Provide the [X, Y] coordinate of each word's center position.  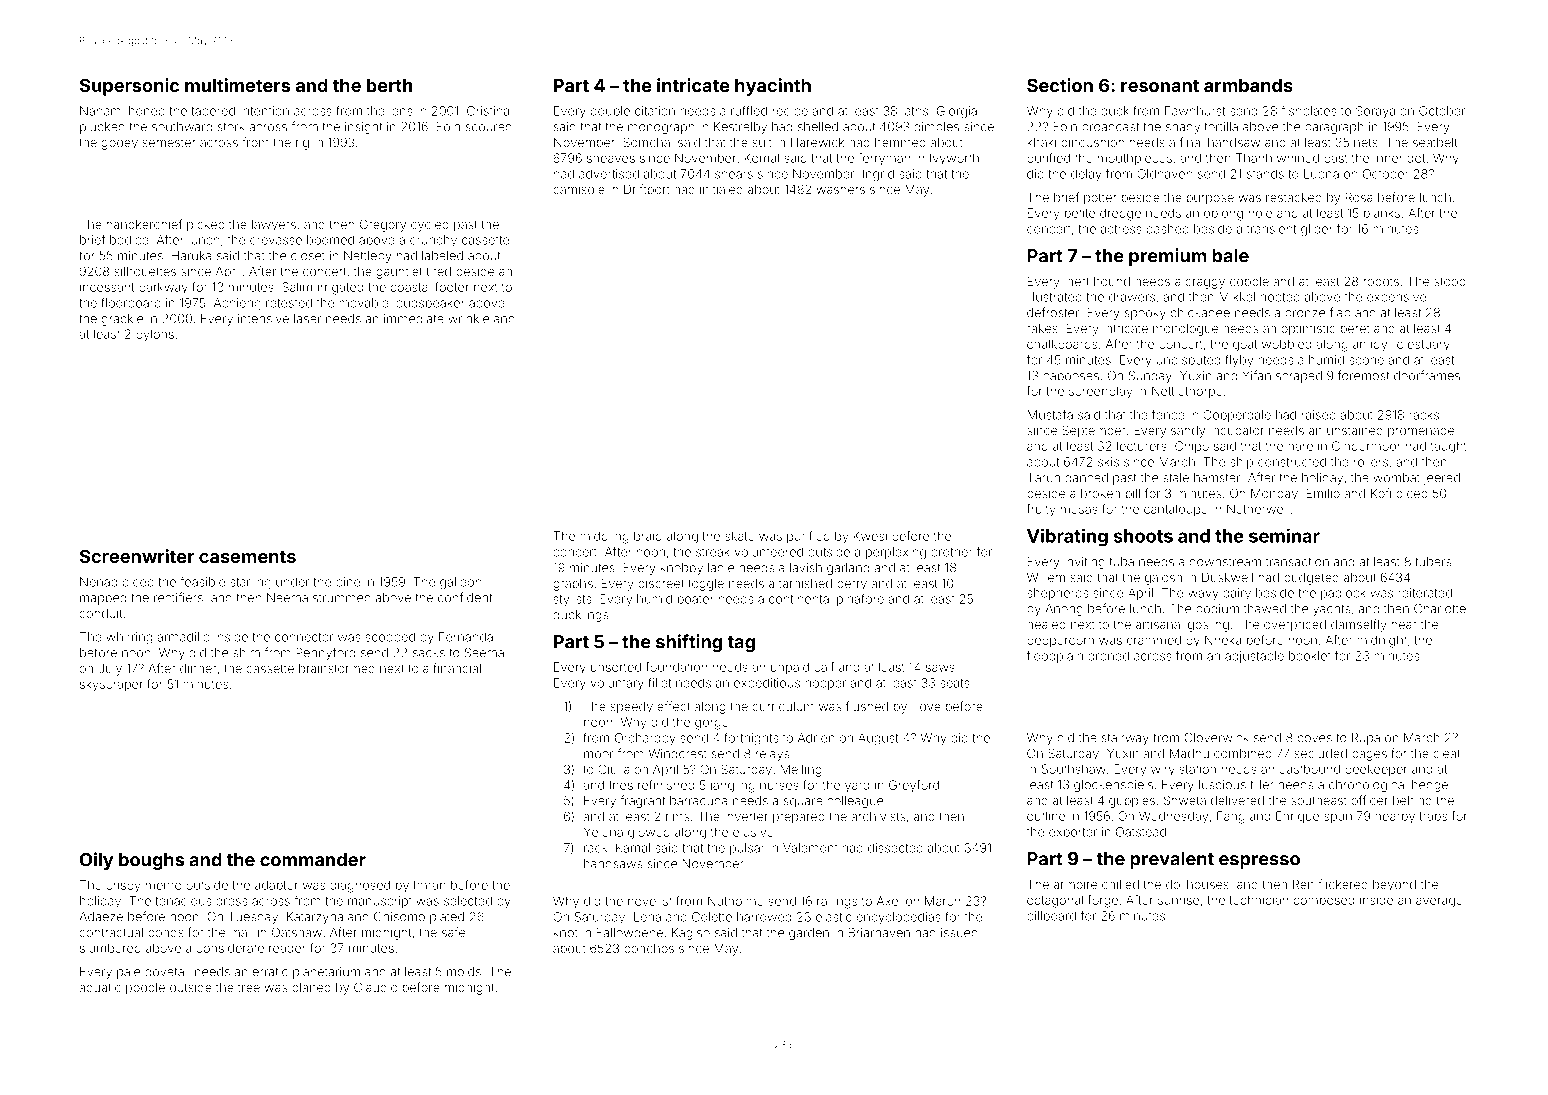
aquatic [100, 989]
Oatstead [1141, 832]
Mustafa [1050, 414]
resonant [1160, 85]
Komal [762, 158]
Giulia [614, 769]
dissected [895, 848]
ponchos [649, 949]
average [1439, 902]
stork [231, 127]
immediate [414, 319]
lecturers [1142, 446]
